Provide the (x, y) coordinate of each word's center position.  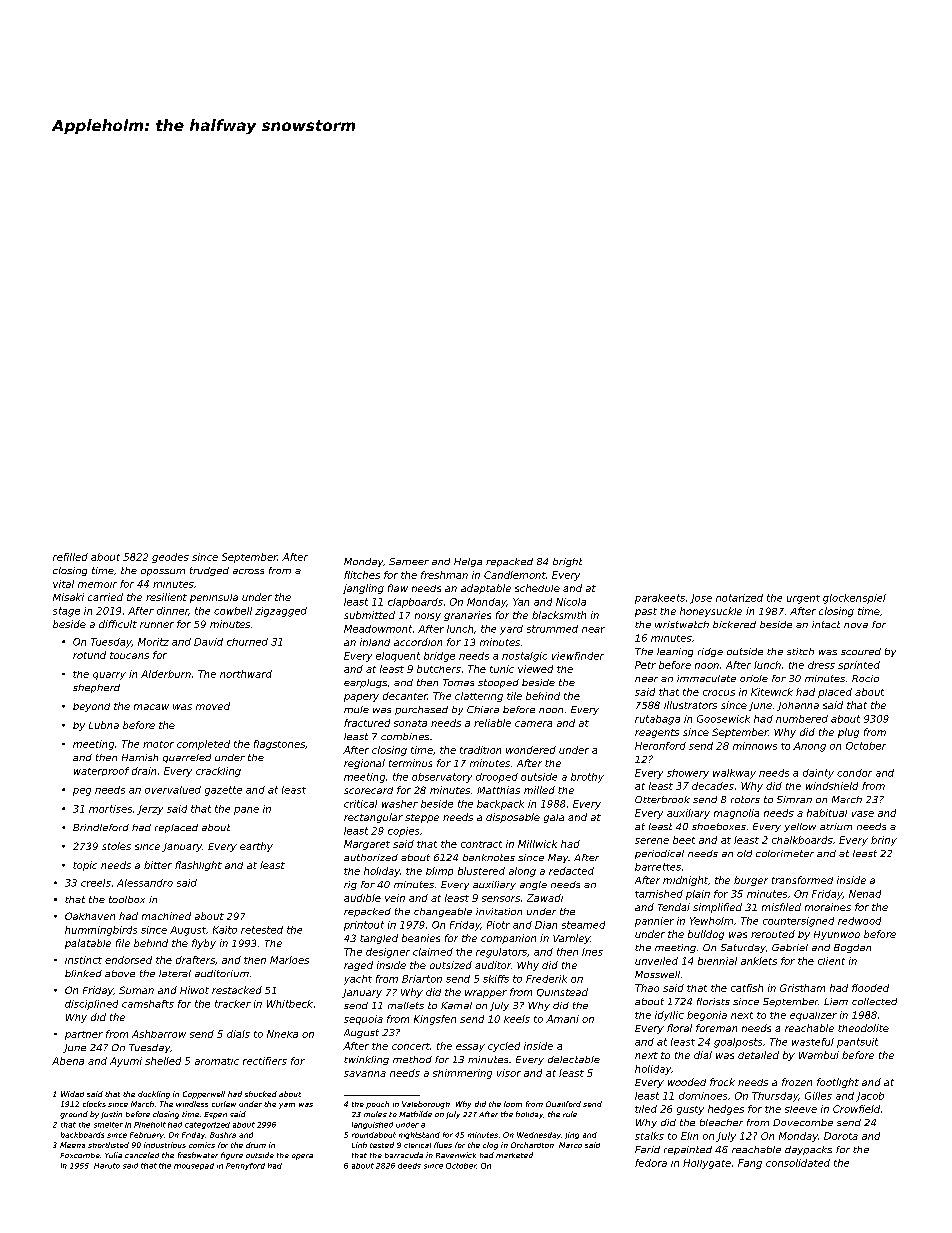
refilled (70, 557)
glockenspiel (854, 599)
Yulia (113, 1155)
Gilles (818, 1096)
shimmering (462, 1074)
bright (567, 562)
